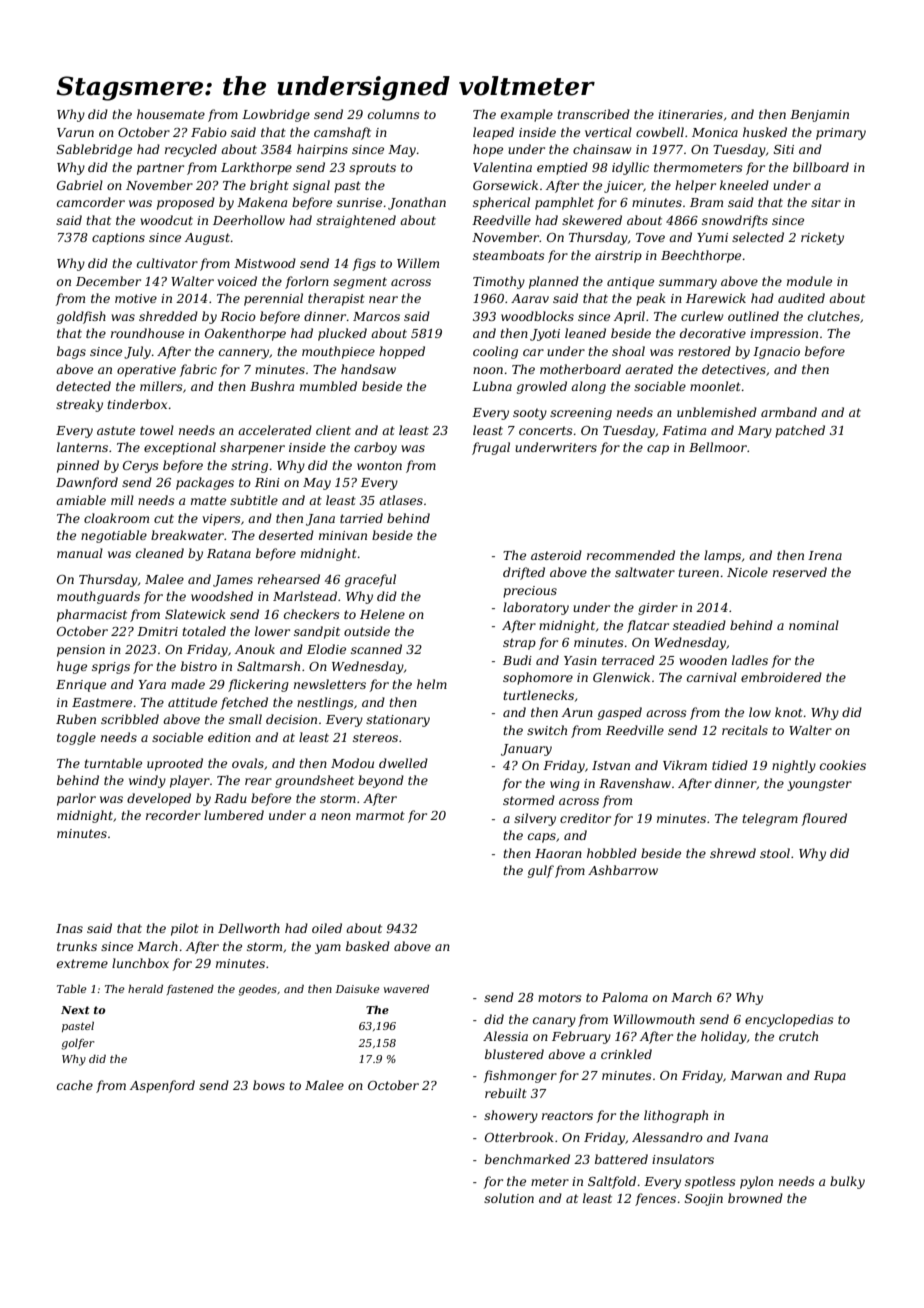 The height and width of the page is (1308, 924). I want to click on frugal, so click(491, 448).
